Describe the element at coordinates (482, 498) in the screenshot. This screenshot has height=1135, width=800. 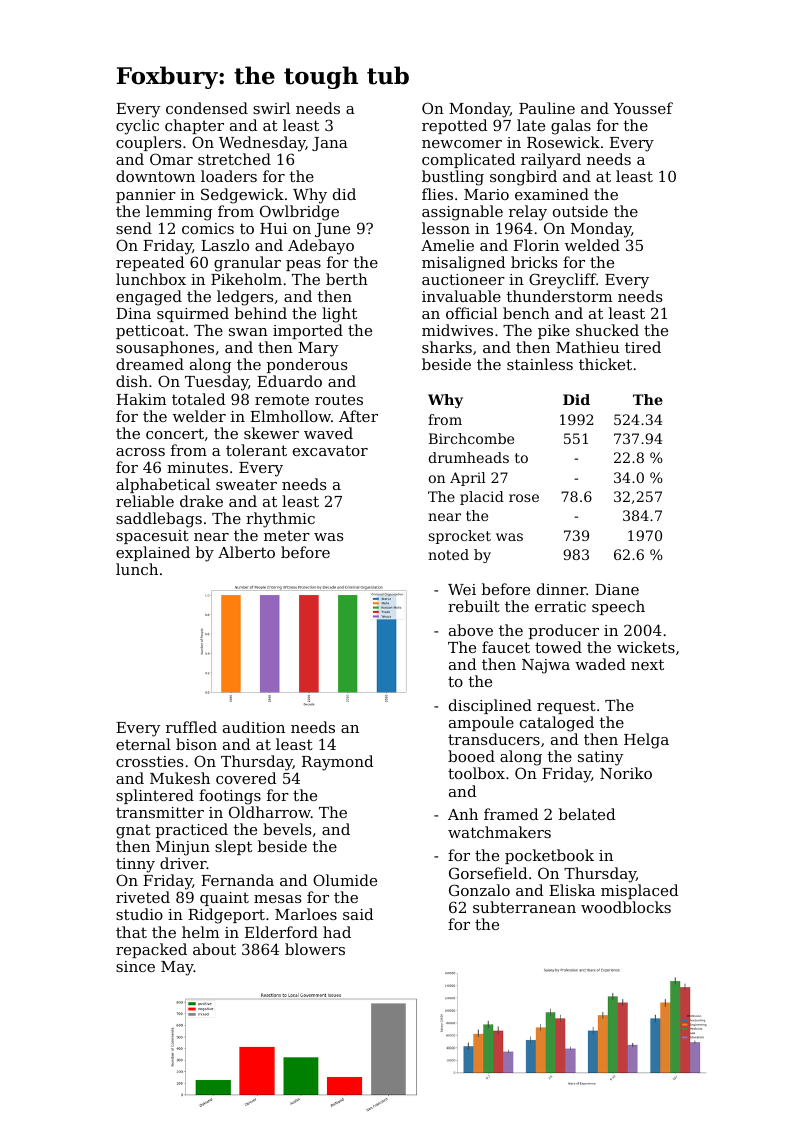
I see `placid` at that location.
